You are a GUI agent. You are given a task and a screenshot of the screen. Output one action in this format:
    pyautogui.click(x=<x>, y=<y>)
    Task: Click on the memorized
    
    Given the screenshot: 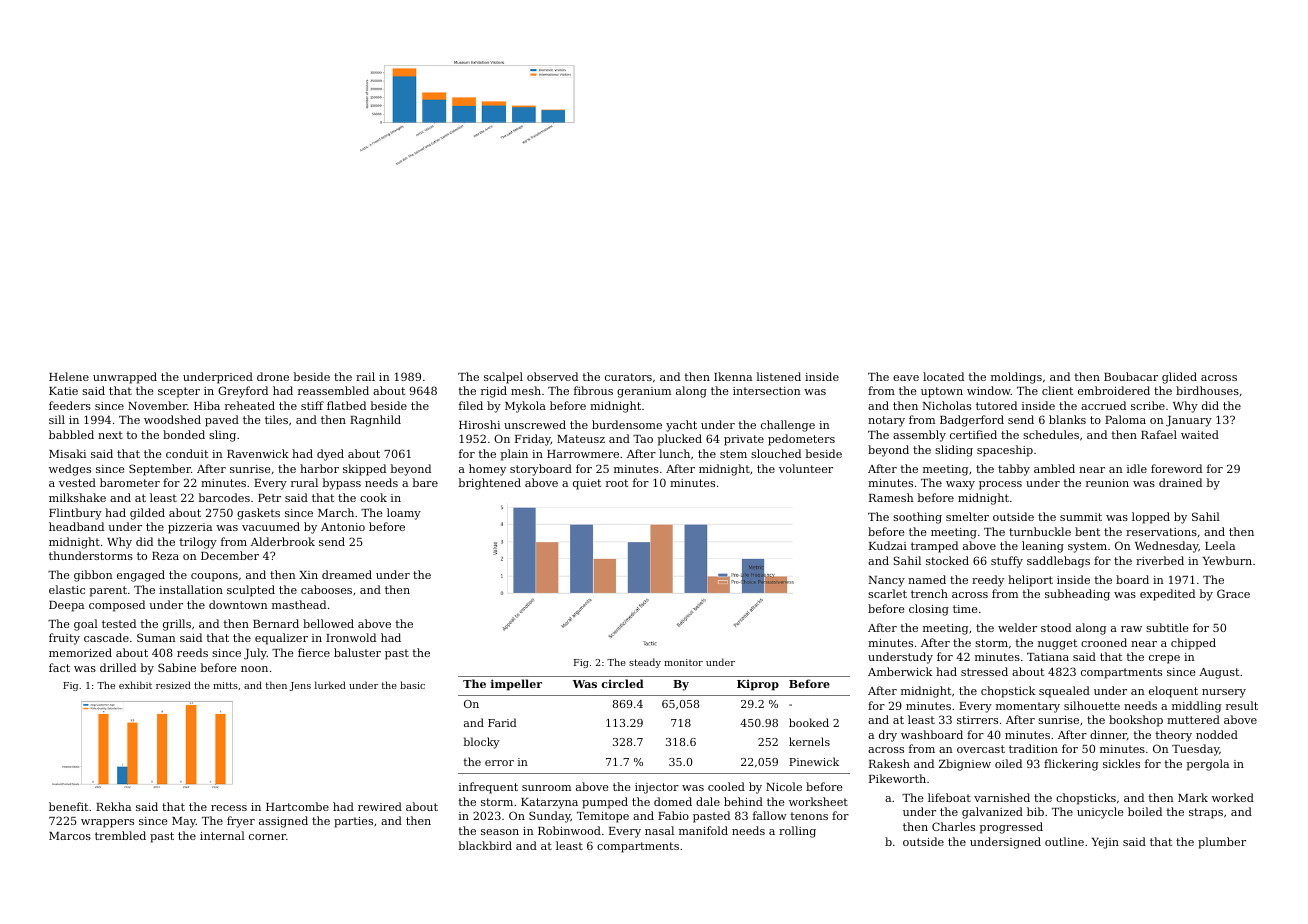 What is the action you would take?
    pyautogui.click(x=80, y=652)
